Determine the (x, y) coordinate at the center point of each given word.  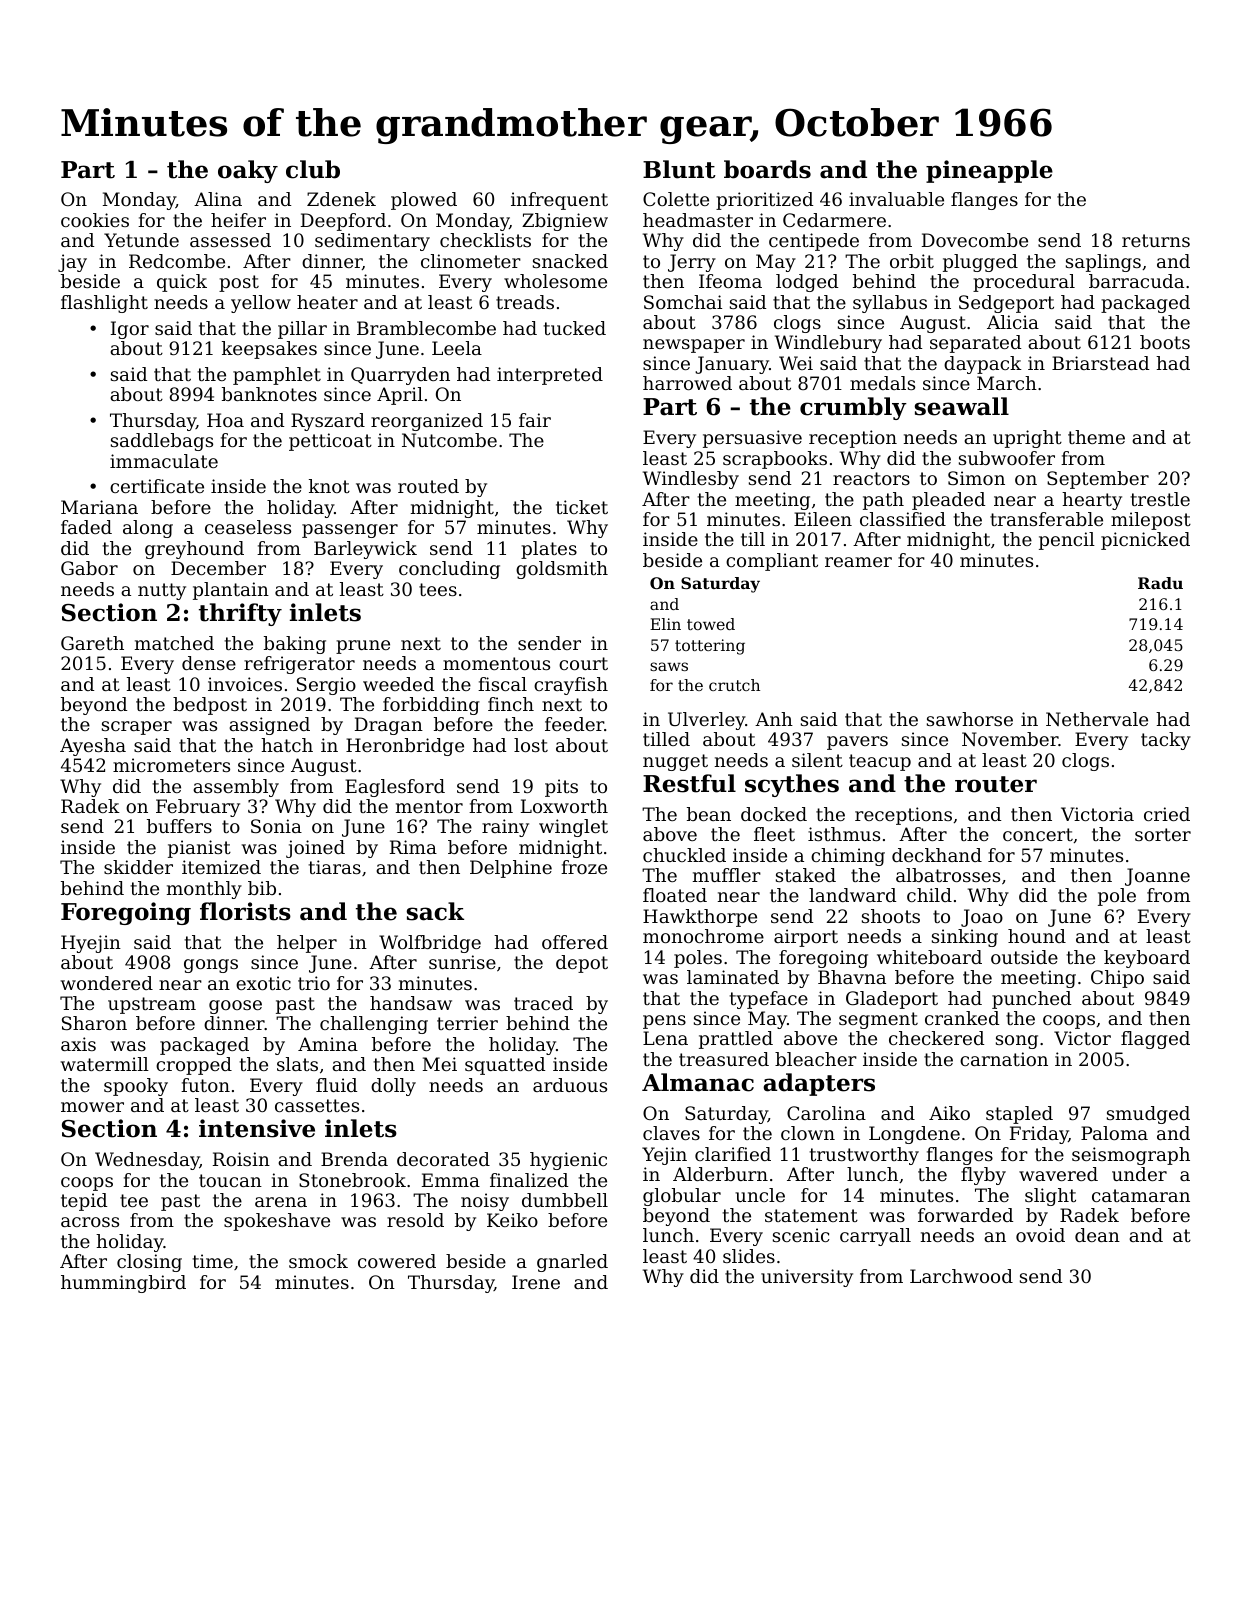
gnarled (572, 1263)
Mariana (99, 507)
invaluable (896, 199)
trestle (1160, 499)
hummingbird (123, 1284)
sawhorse (970, 719)
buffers (179, 826)
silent (817, 760)
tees (438, 589)
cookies (95, 220)
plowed (424, 201)
